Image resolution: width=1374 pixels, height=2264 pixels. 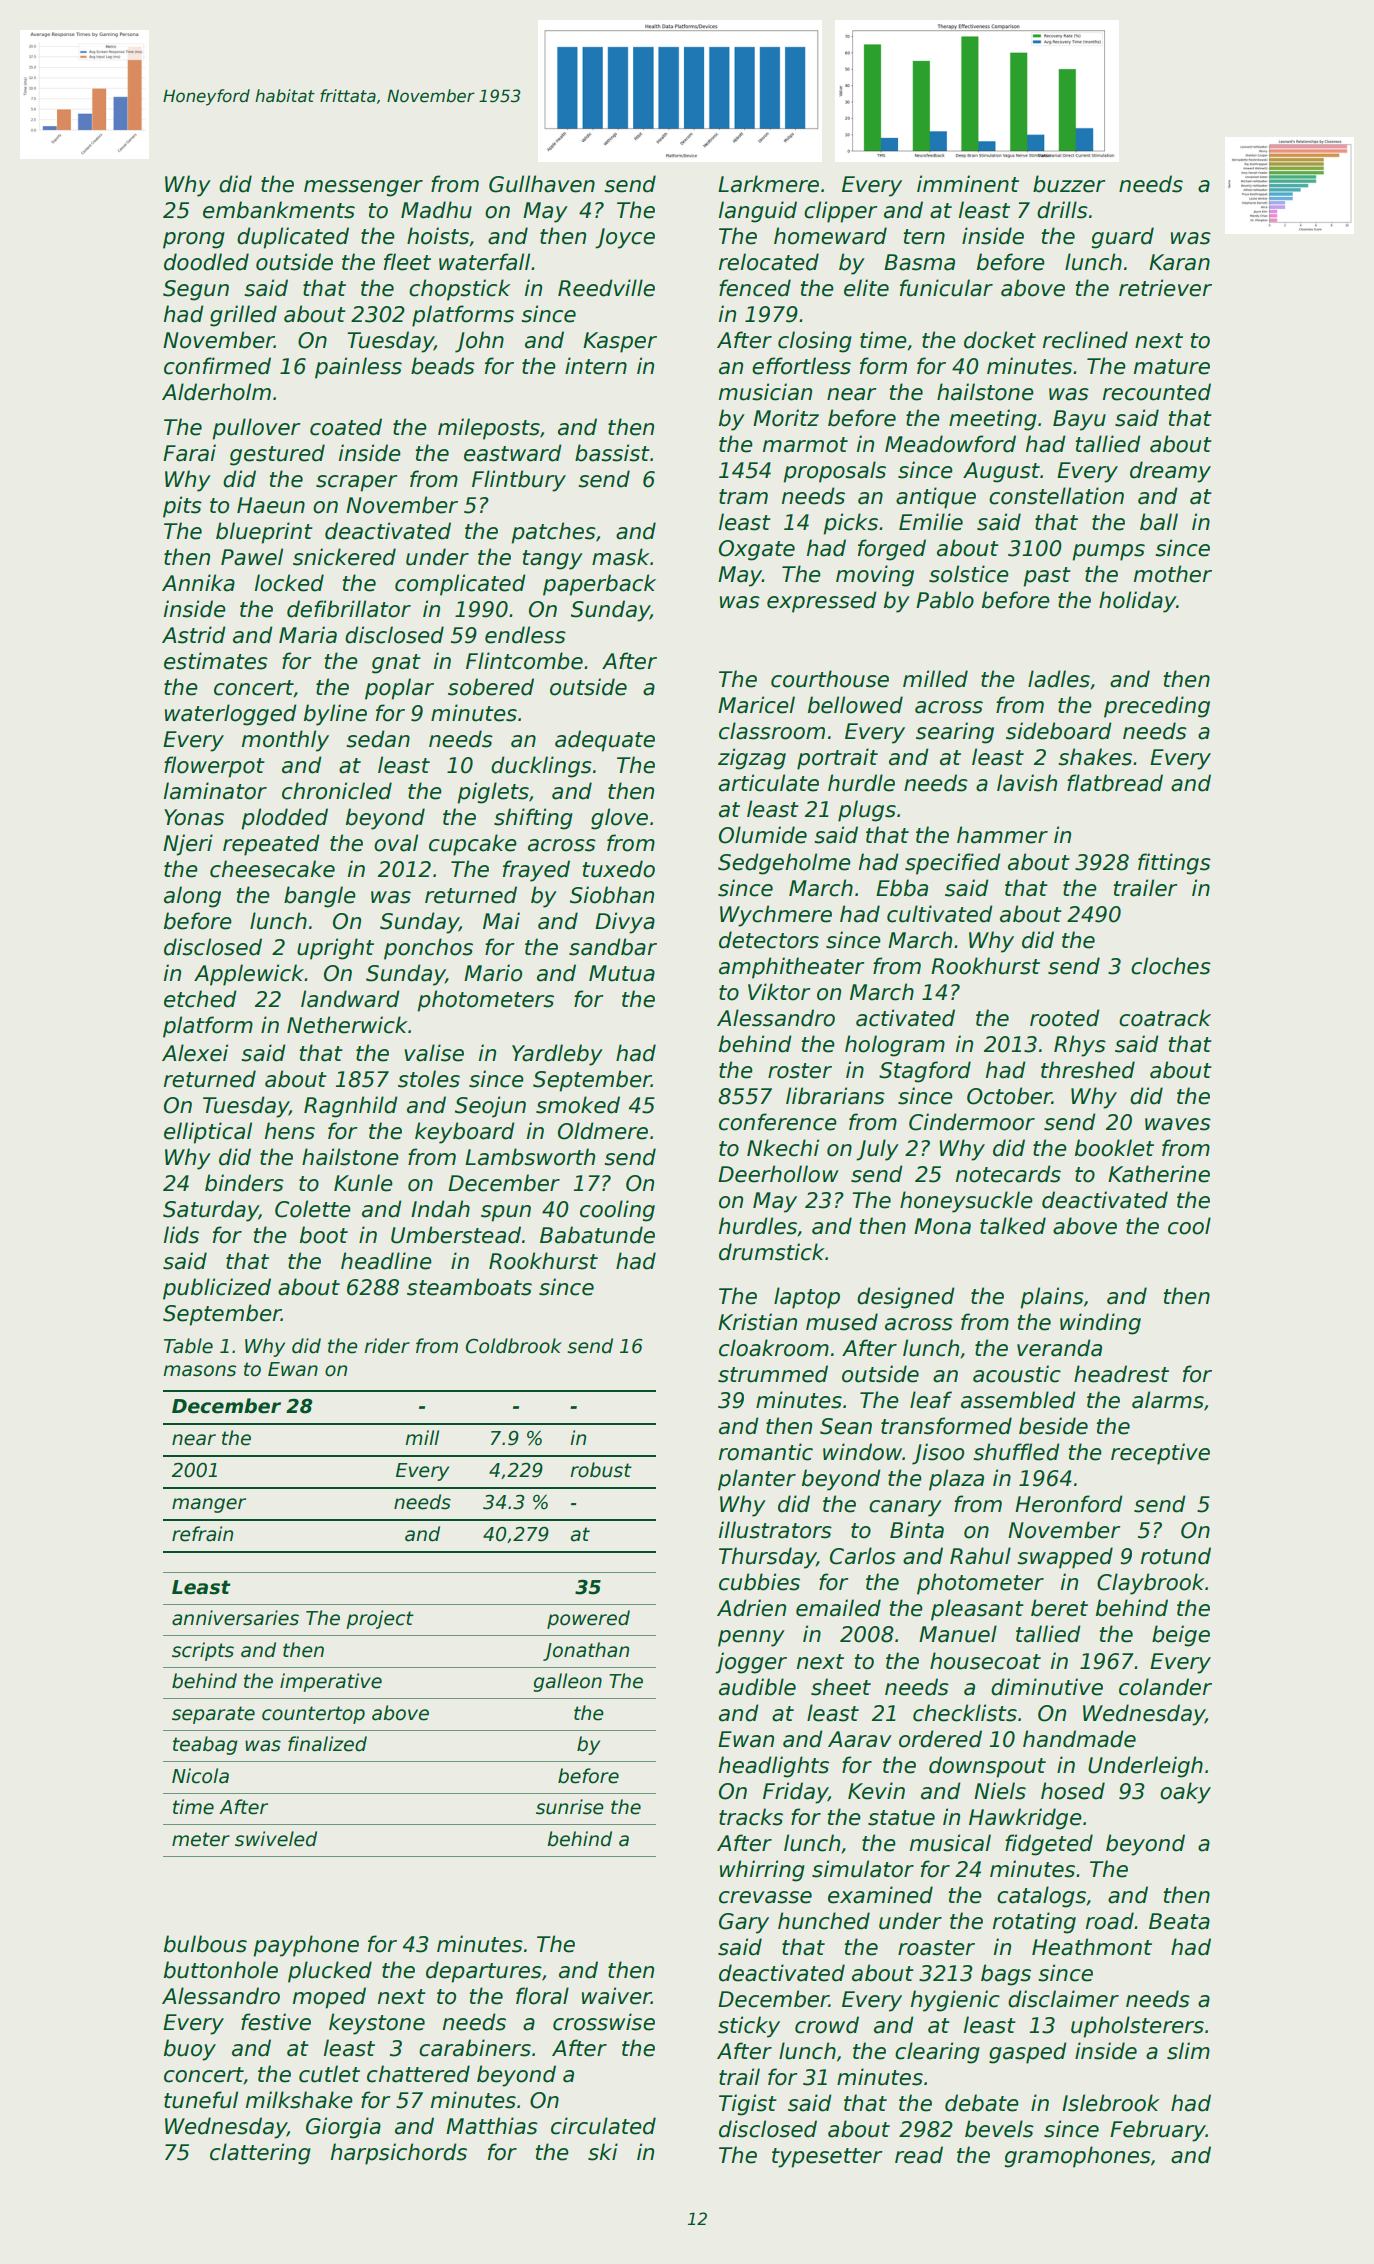 What do you see at coordinates (603, 1131) in the screenshot?
I see `Oldmere` at bounding box center [603, 1131].
